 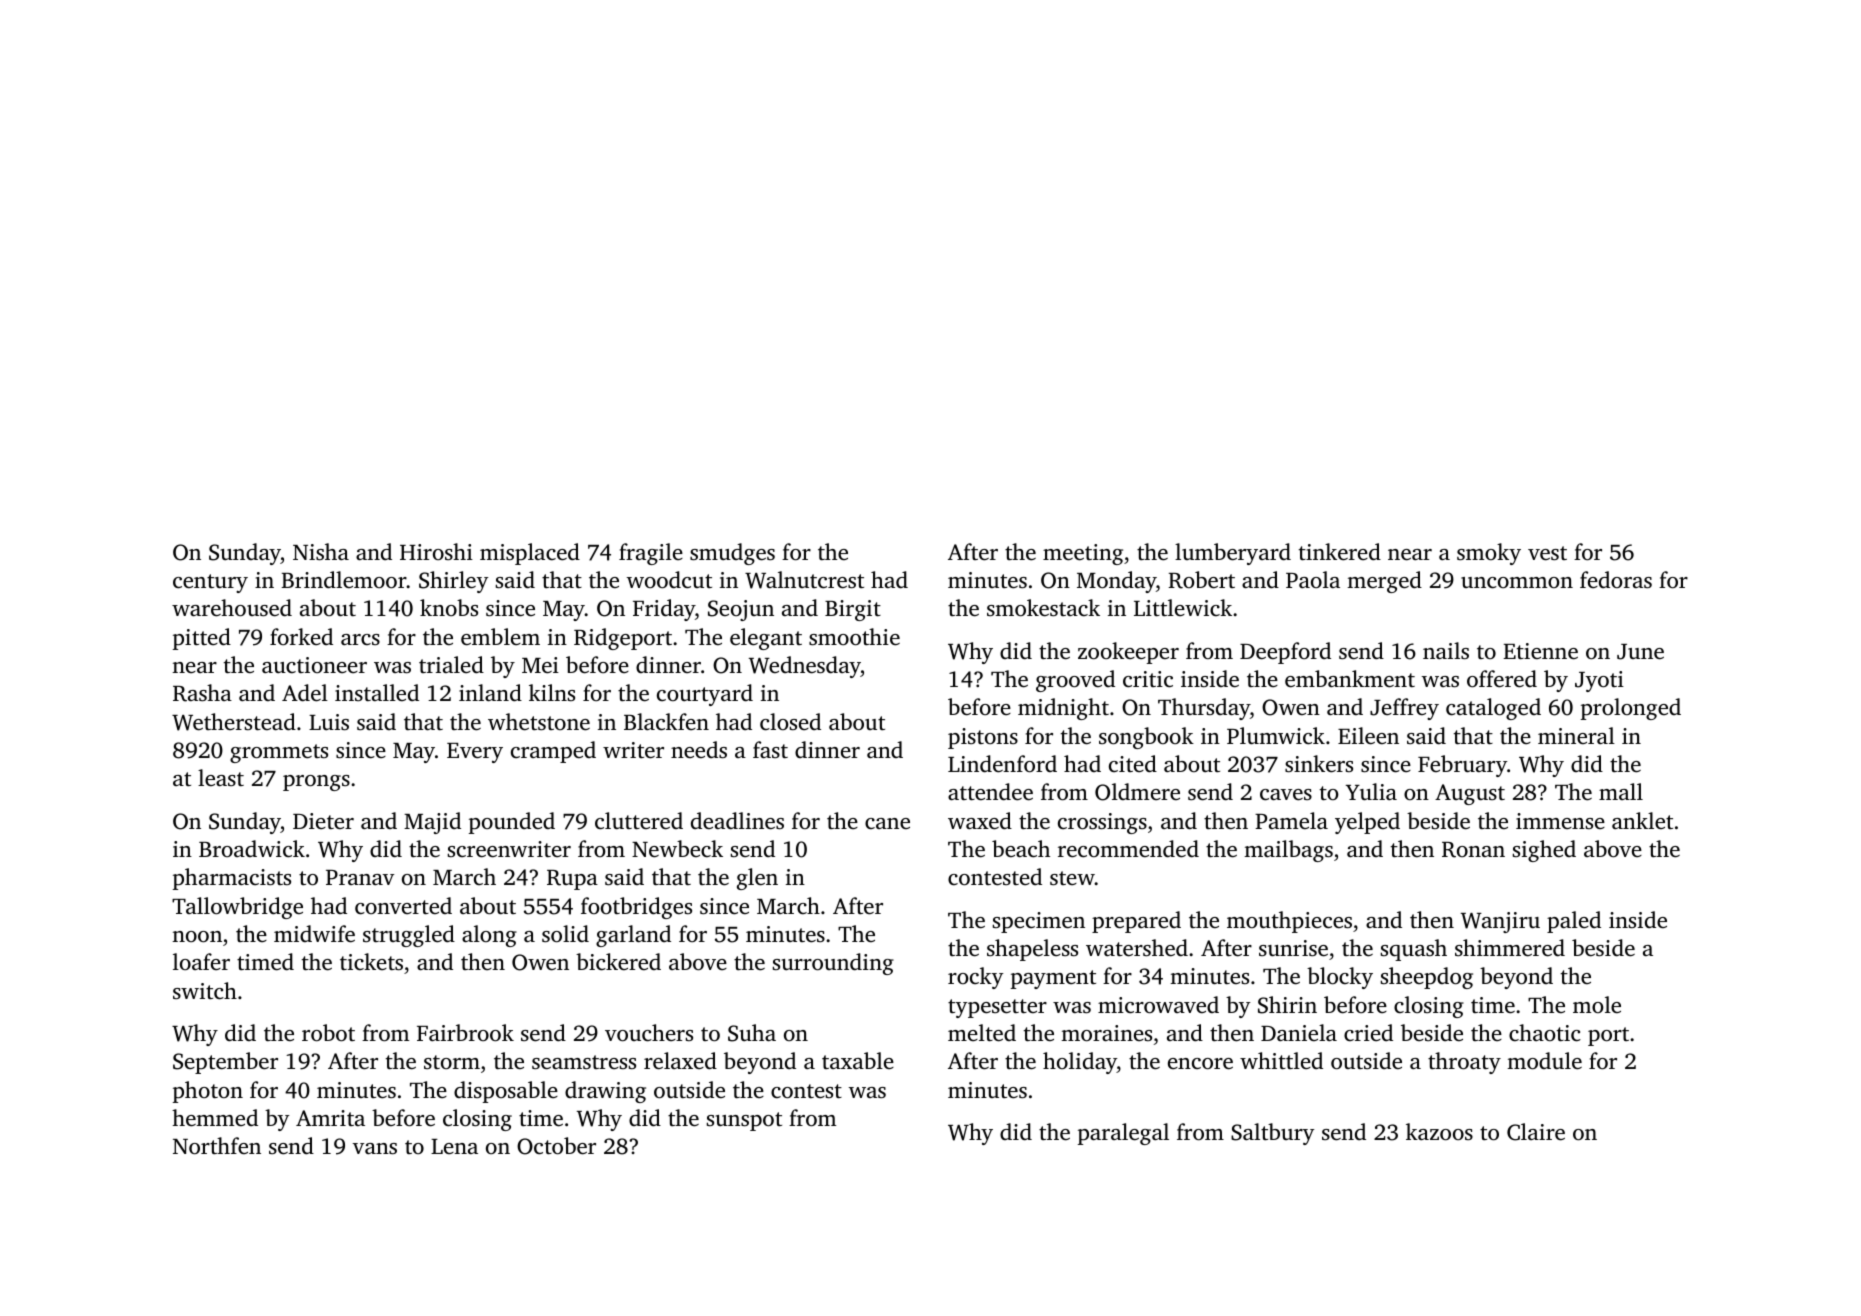 I want to click on merged, so click(x=1384, y=582).
